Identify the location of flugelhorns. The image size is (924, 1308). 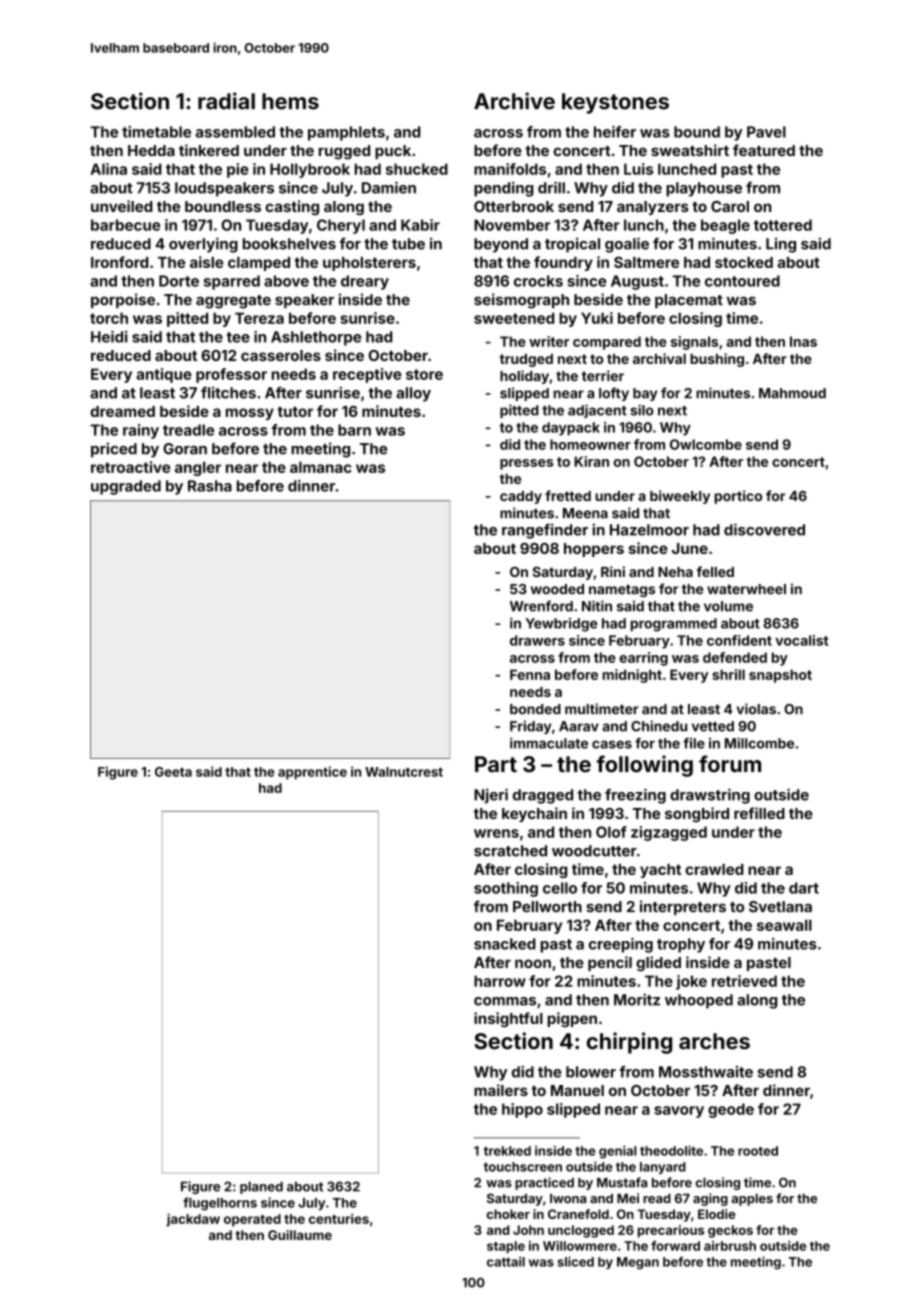
(220, 1204).
